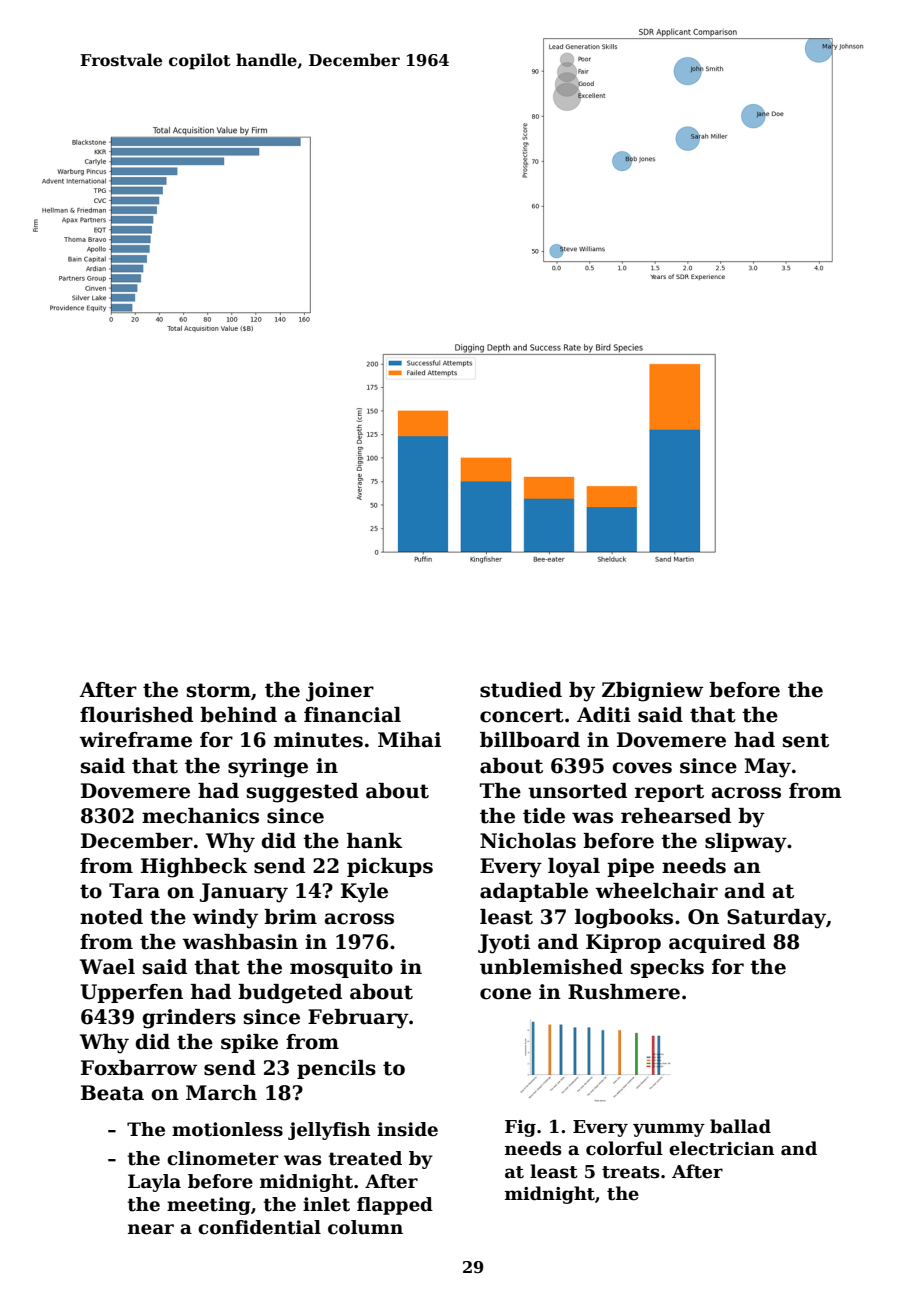 The image size is (924, 1311). What do you see at coordinates (340, 692) in the screenshot?
I see `joiner` at bounding box center [340, 692].
